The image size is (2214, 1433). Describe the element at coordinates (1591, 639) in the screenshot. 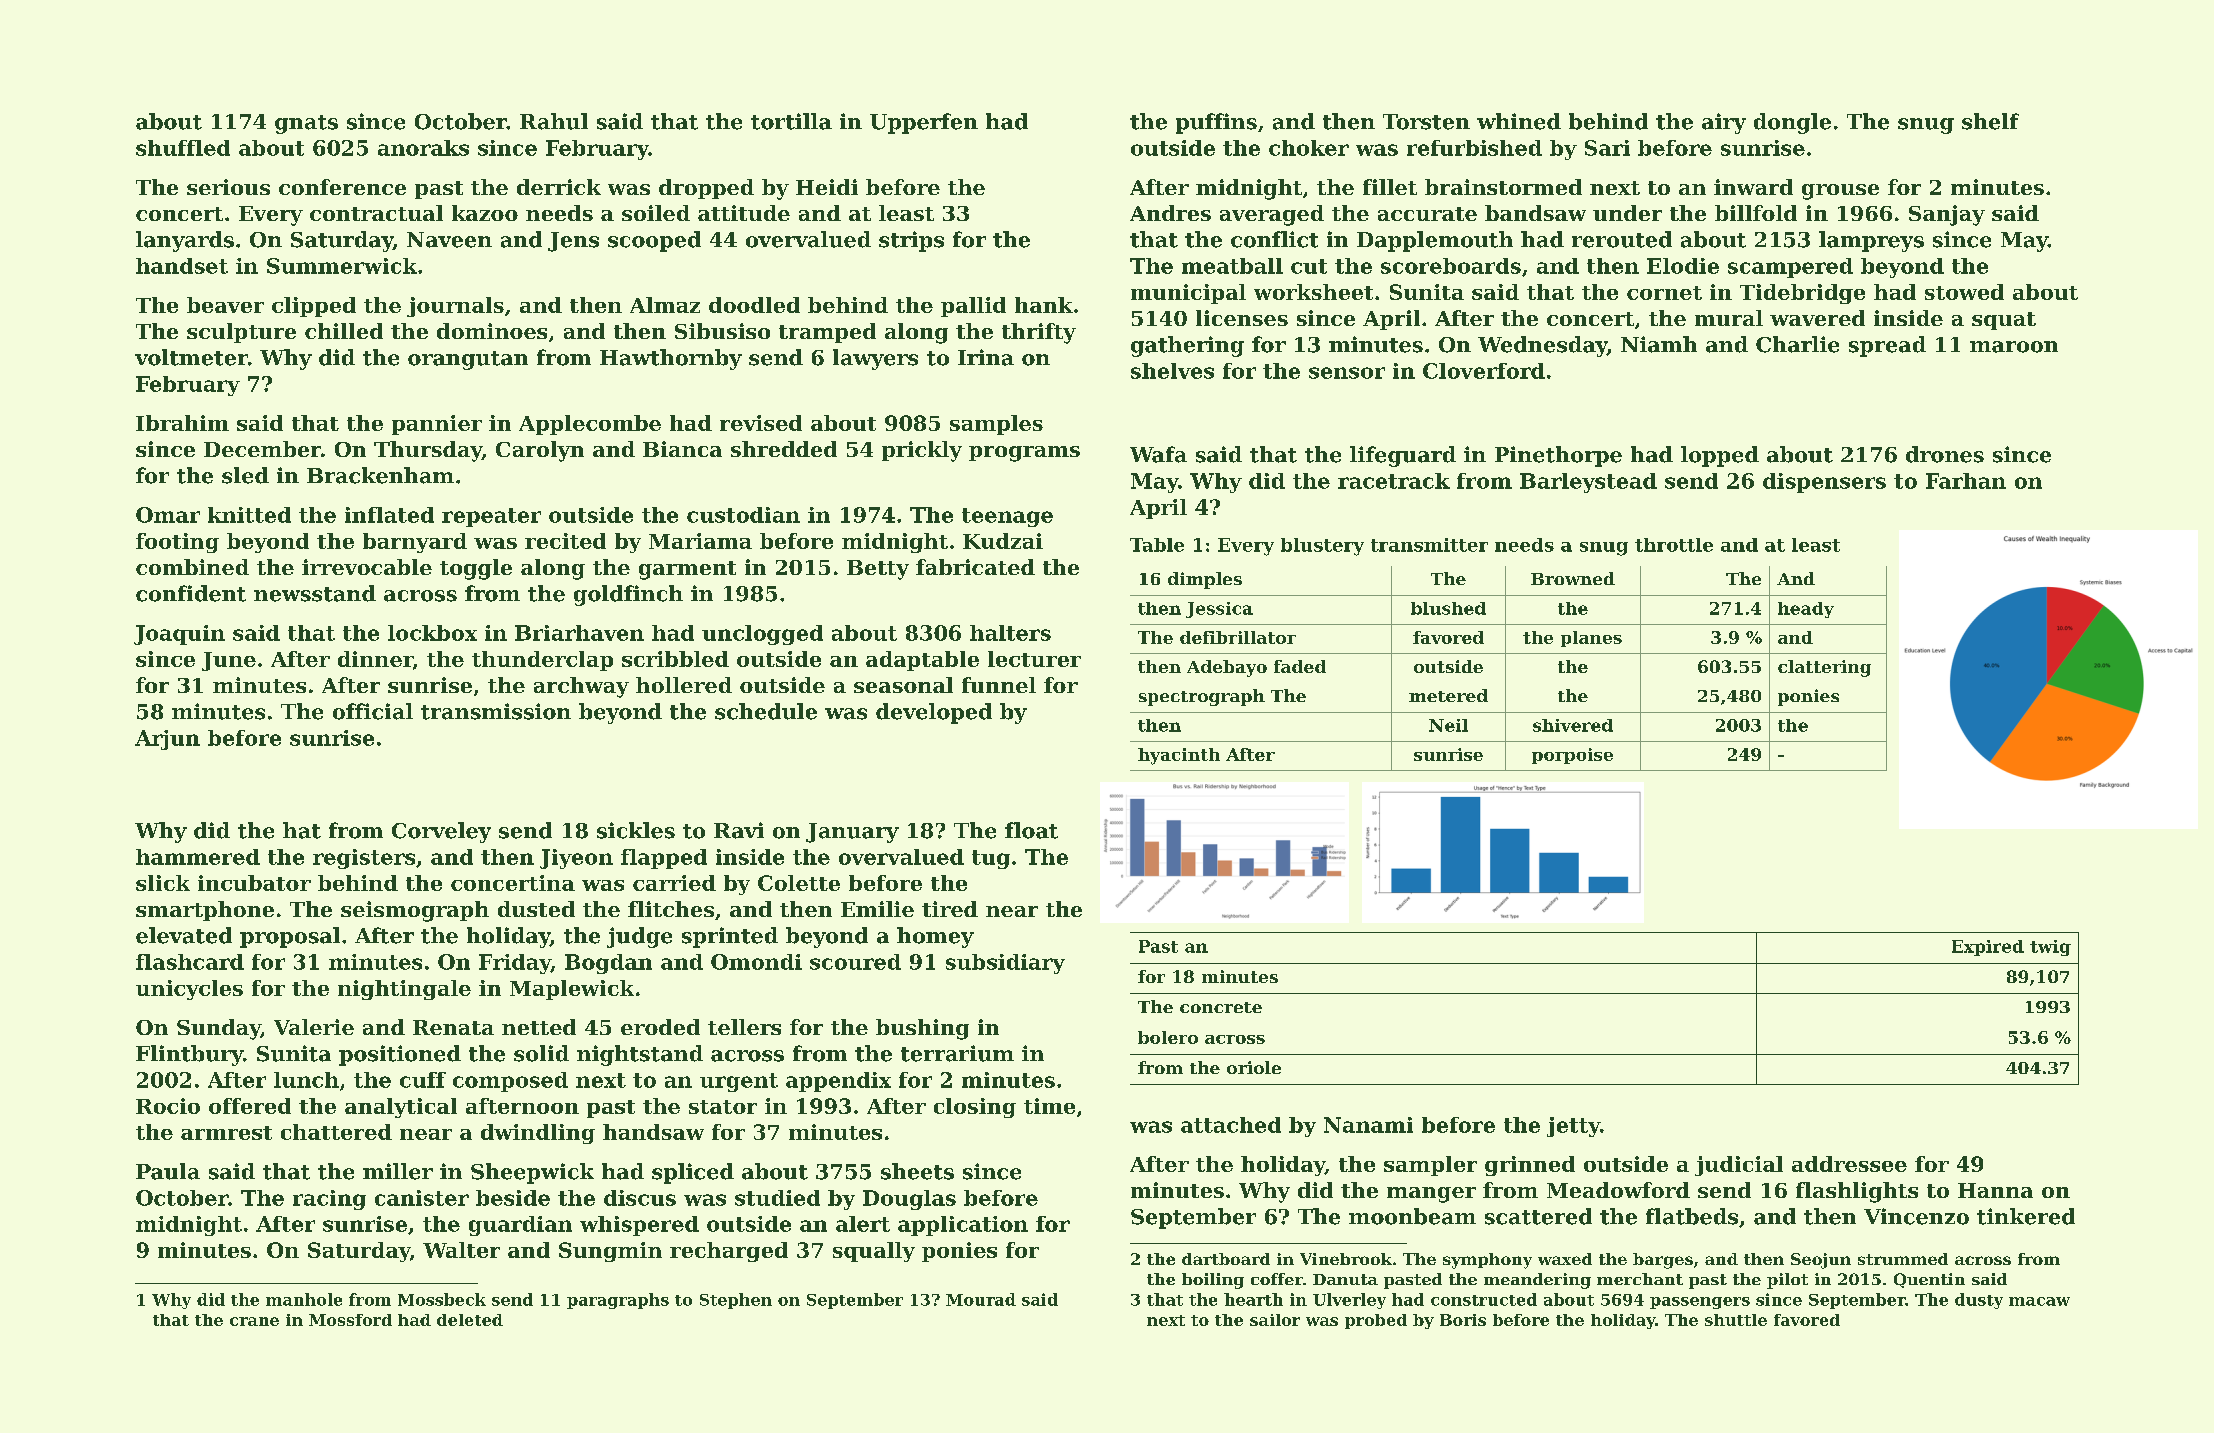

I see `planes` at that location.
